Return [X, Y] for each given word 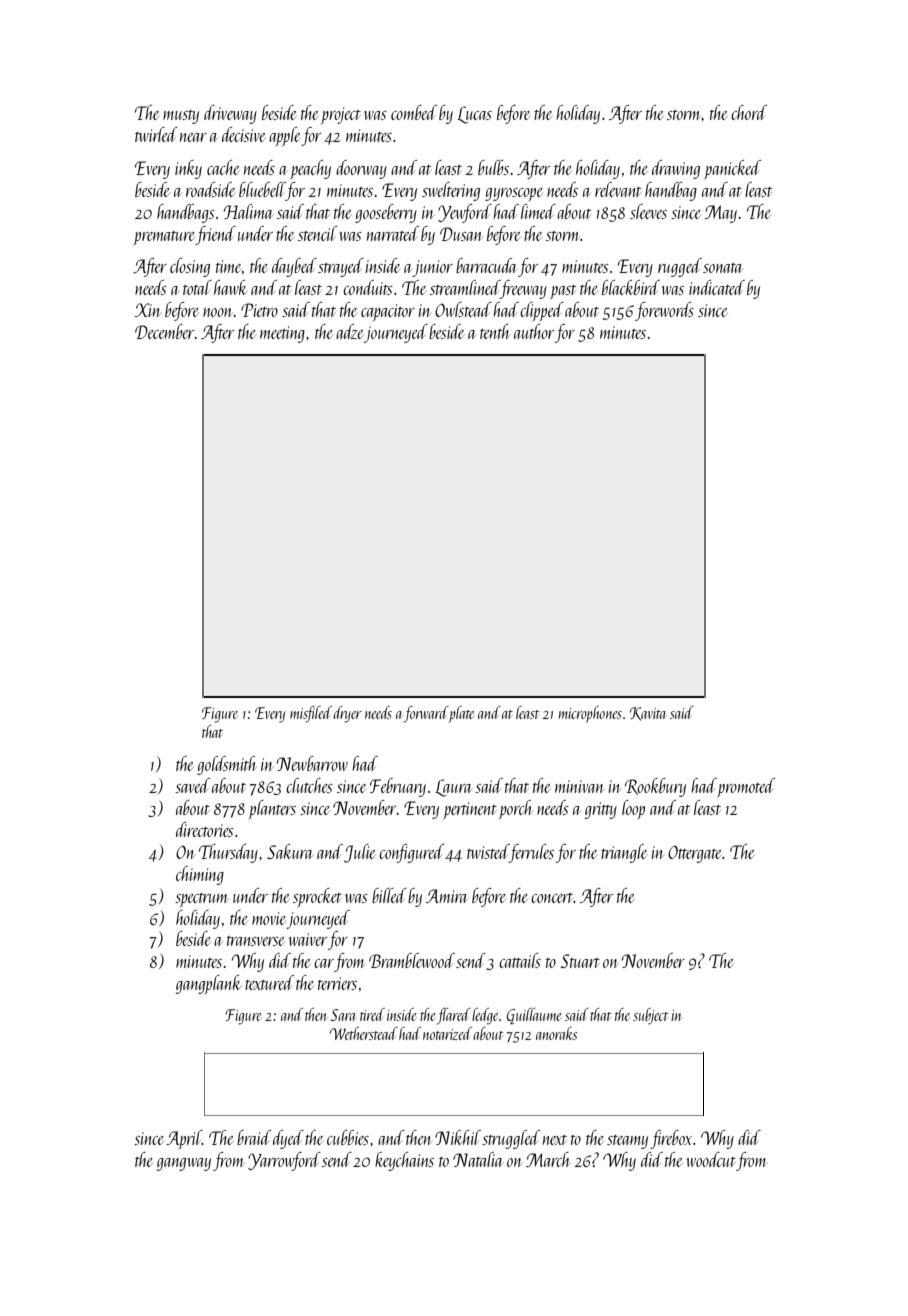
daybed [294, 267]
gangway [183, 1164]
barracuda [486, 265]
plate [461, 714]
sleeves [648, 211]
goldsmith [227, 765]
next [555, 1140]
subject [650, 1016]
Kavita [648, 714]
